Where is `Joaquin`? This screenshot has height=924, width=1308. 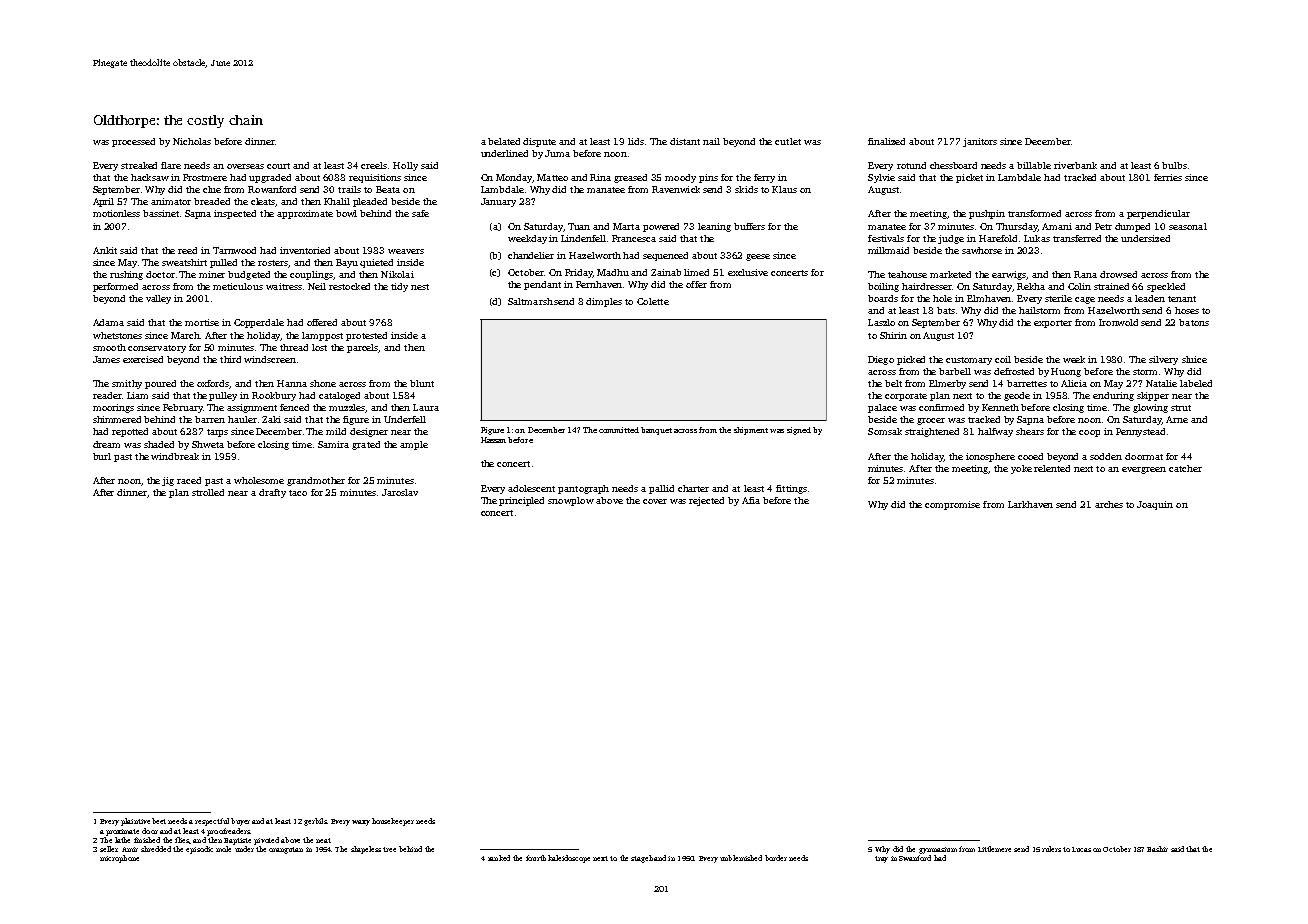
Joaquin is located at coordinates (1155, 505).
